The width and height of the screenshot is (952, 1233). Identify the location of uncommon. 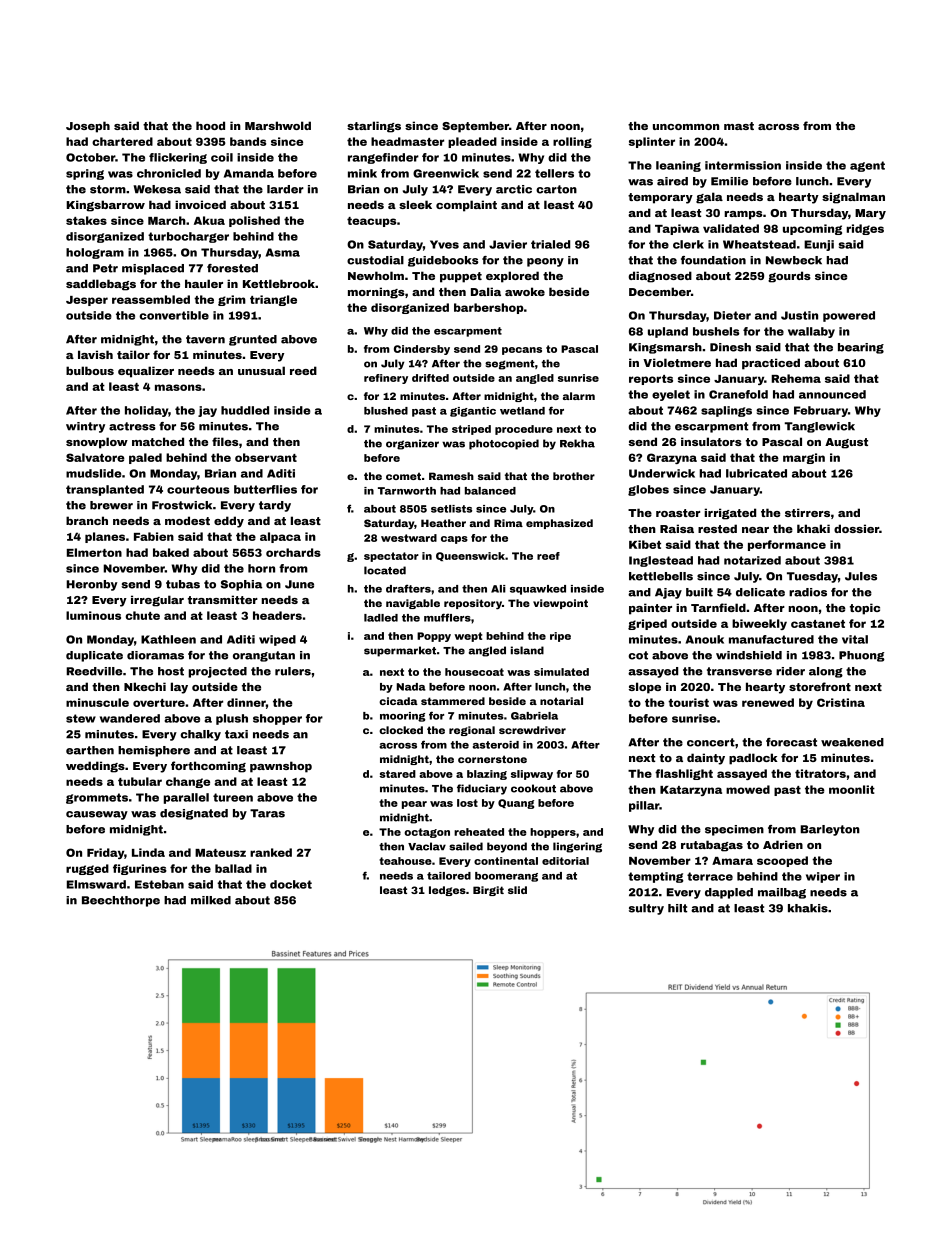
(686, 127).
